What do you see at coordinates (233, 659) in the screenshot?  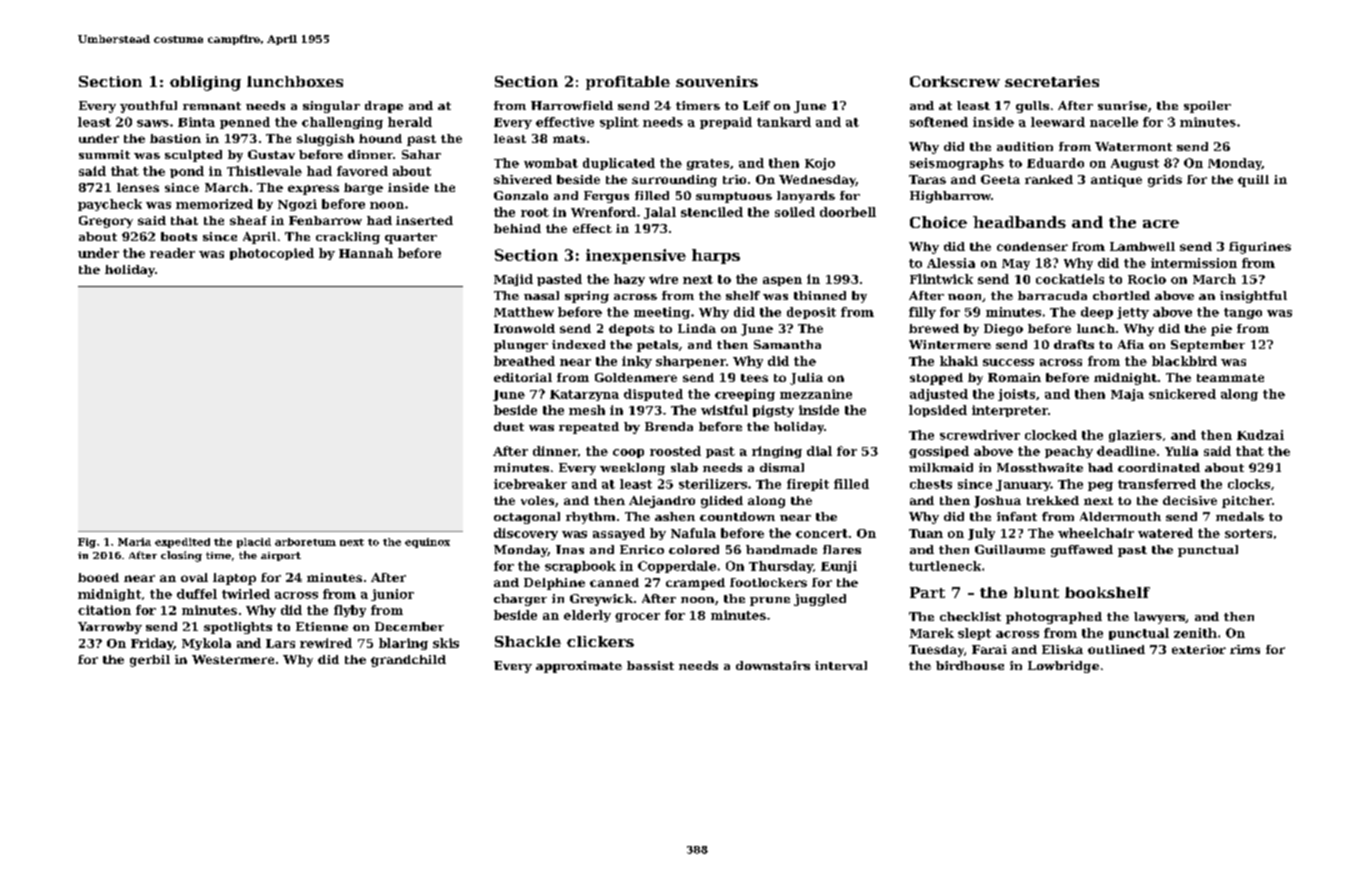 I see `Westermere` at bounding box center [233, 659].
